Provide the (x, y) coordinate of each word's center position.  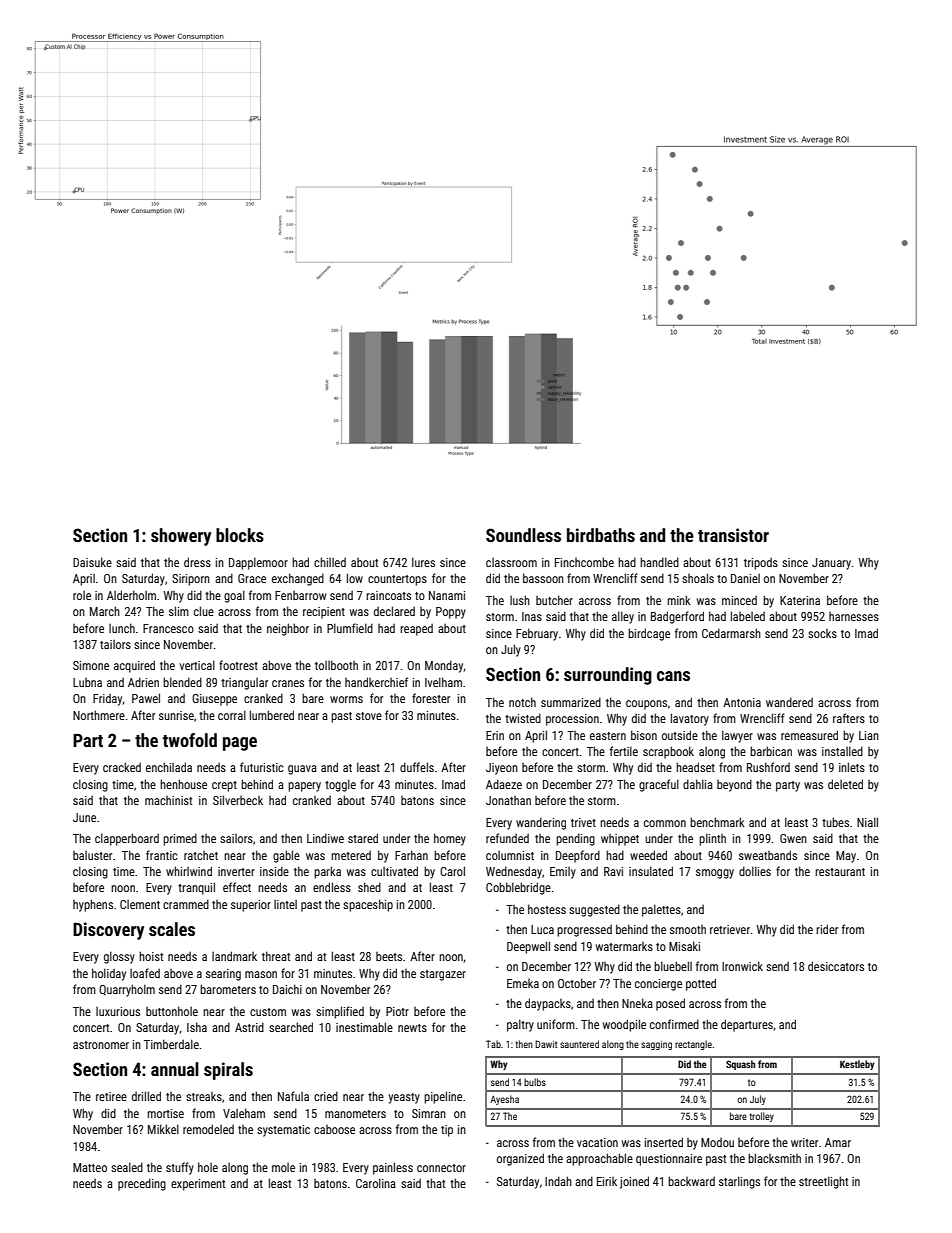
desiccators (836, 966)
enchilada (169, 767)
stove (369, 716)
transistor (733, 535)
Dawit (546, 1044)
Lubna (87, 682)
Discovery (108, 931)
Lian (869, 735)
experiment (198, 1185)
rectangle (693, 1045)
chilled (330, 562)
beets (389, 956)
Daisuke (92, 562)
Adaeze (504, 784)
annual (175, 1069)
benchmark (717, 822)
